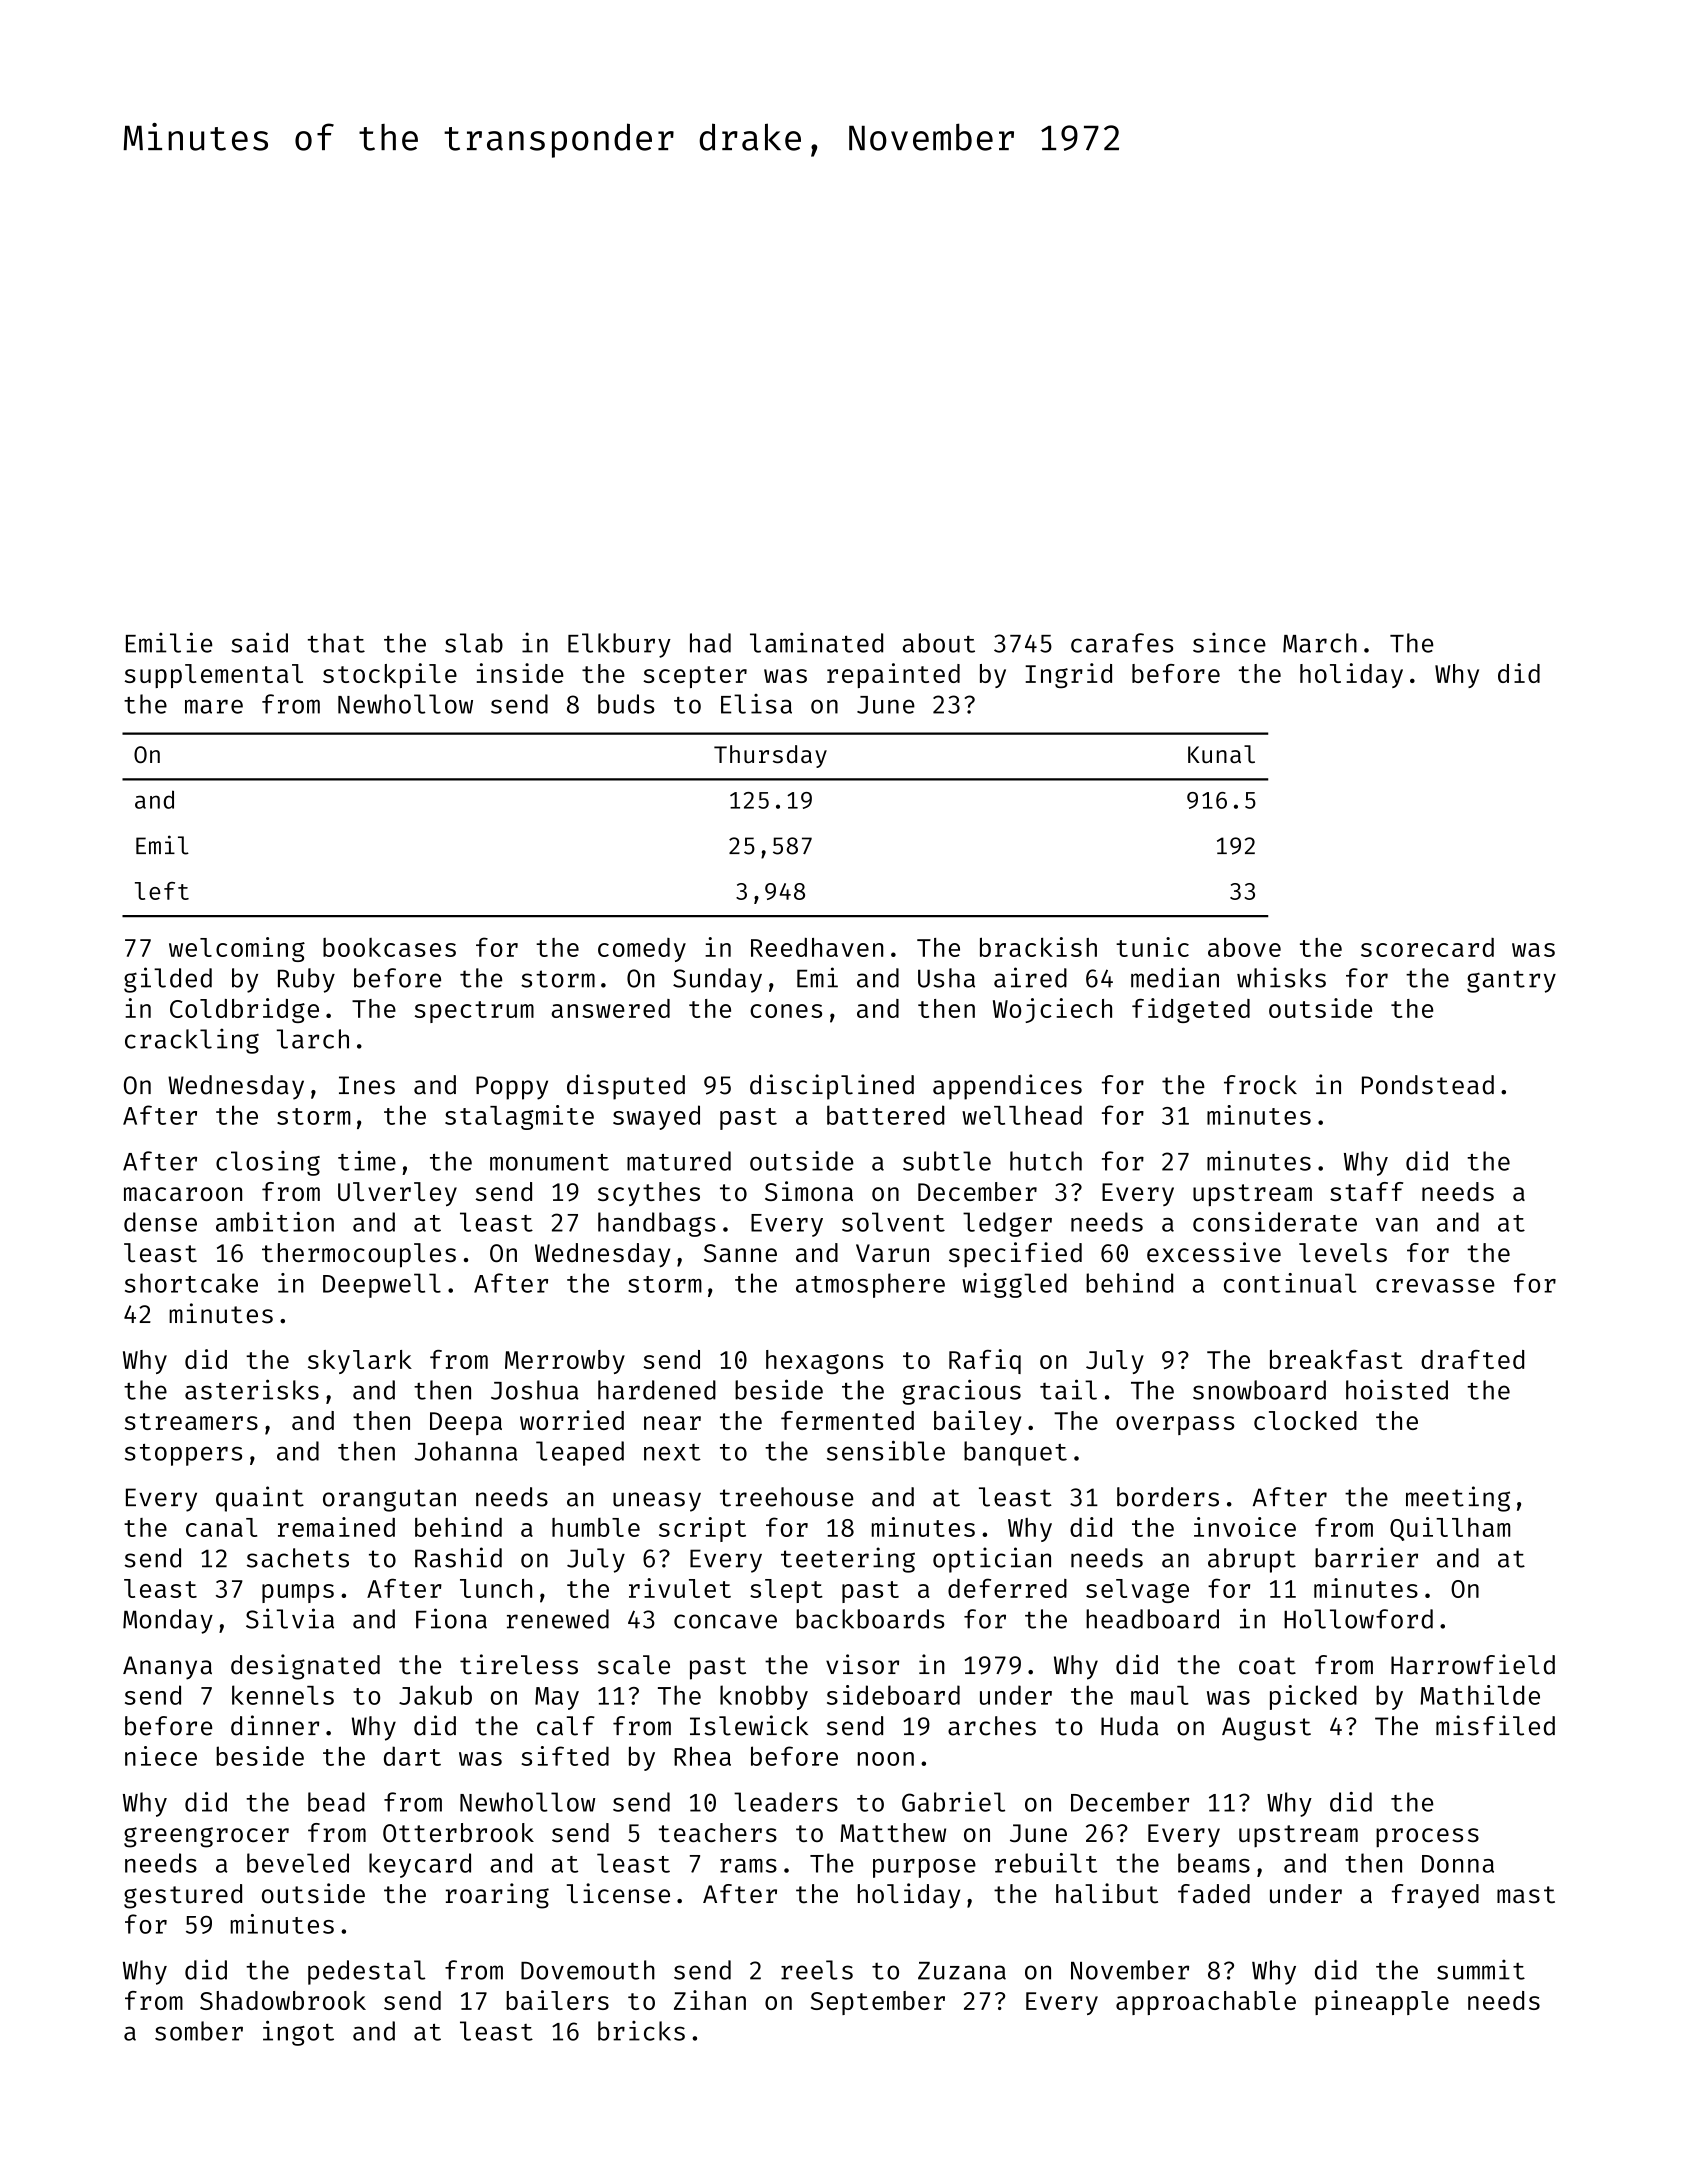  Describe the element at coordinates (1122, 643) in the document. I see `carafes` at that location.
